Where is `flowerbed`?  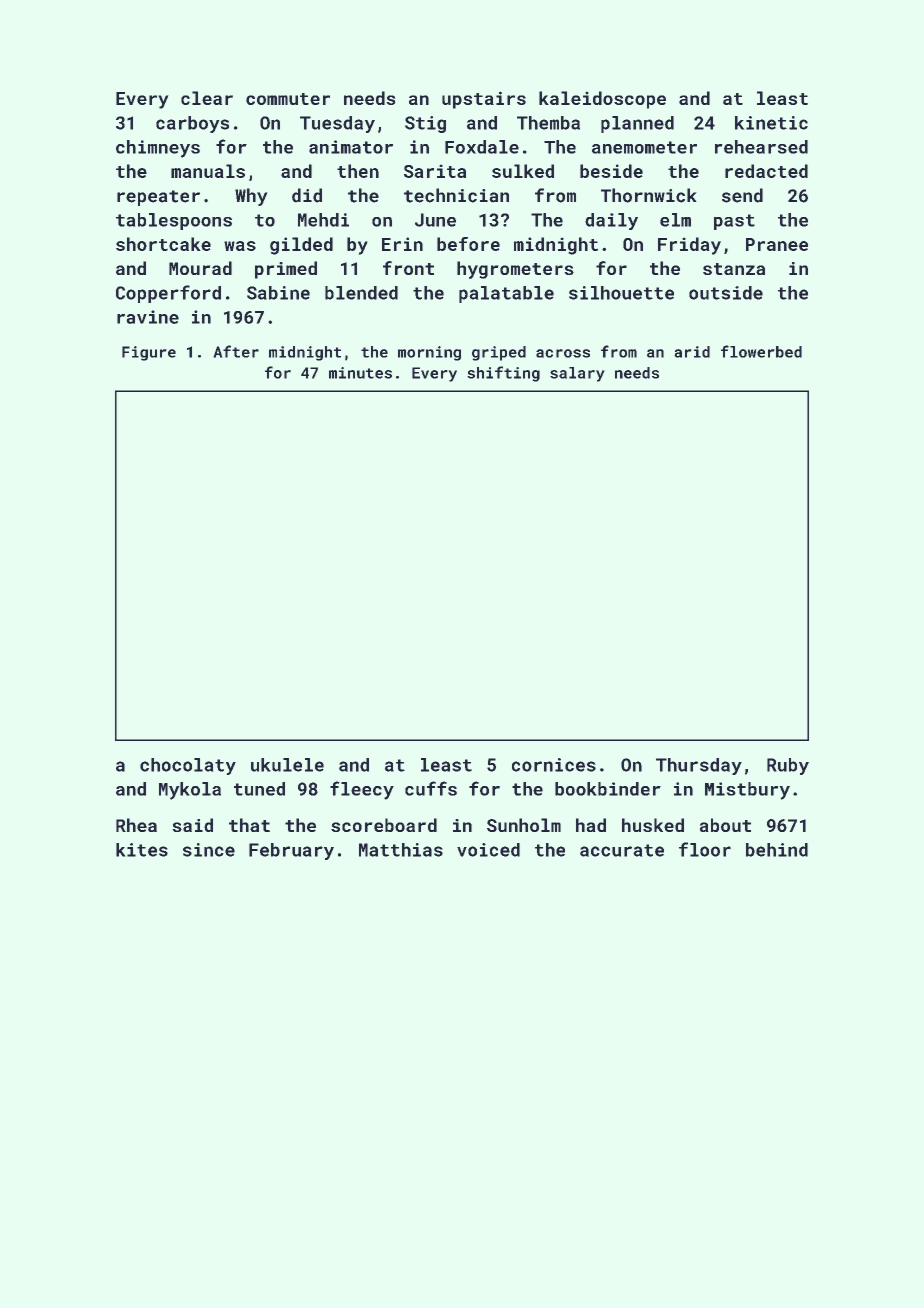 flowerbed is located at coordinates (761, 351).
